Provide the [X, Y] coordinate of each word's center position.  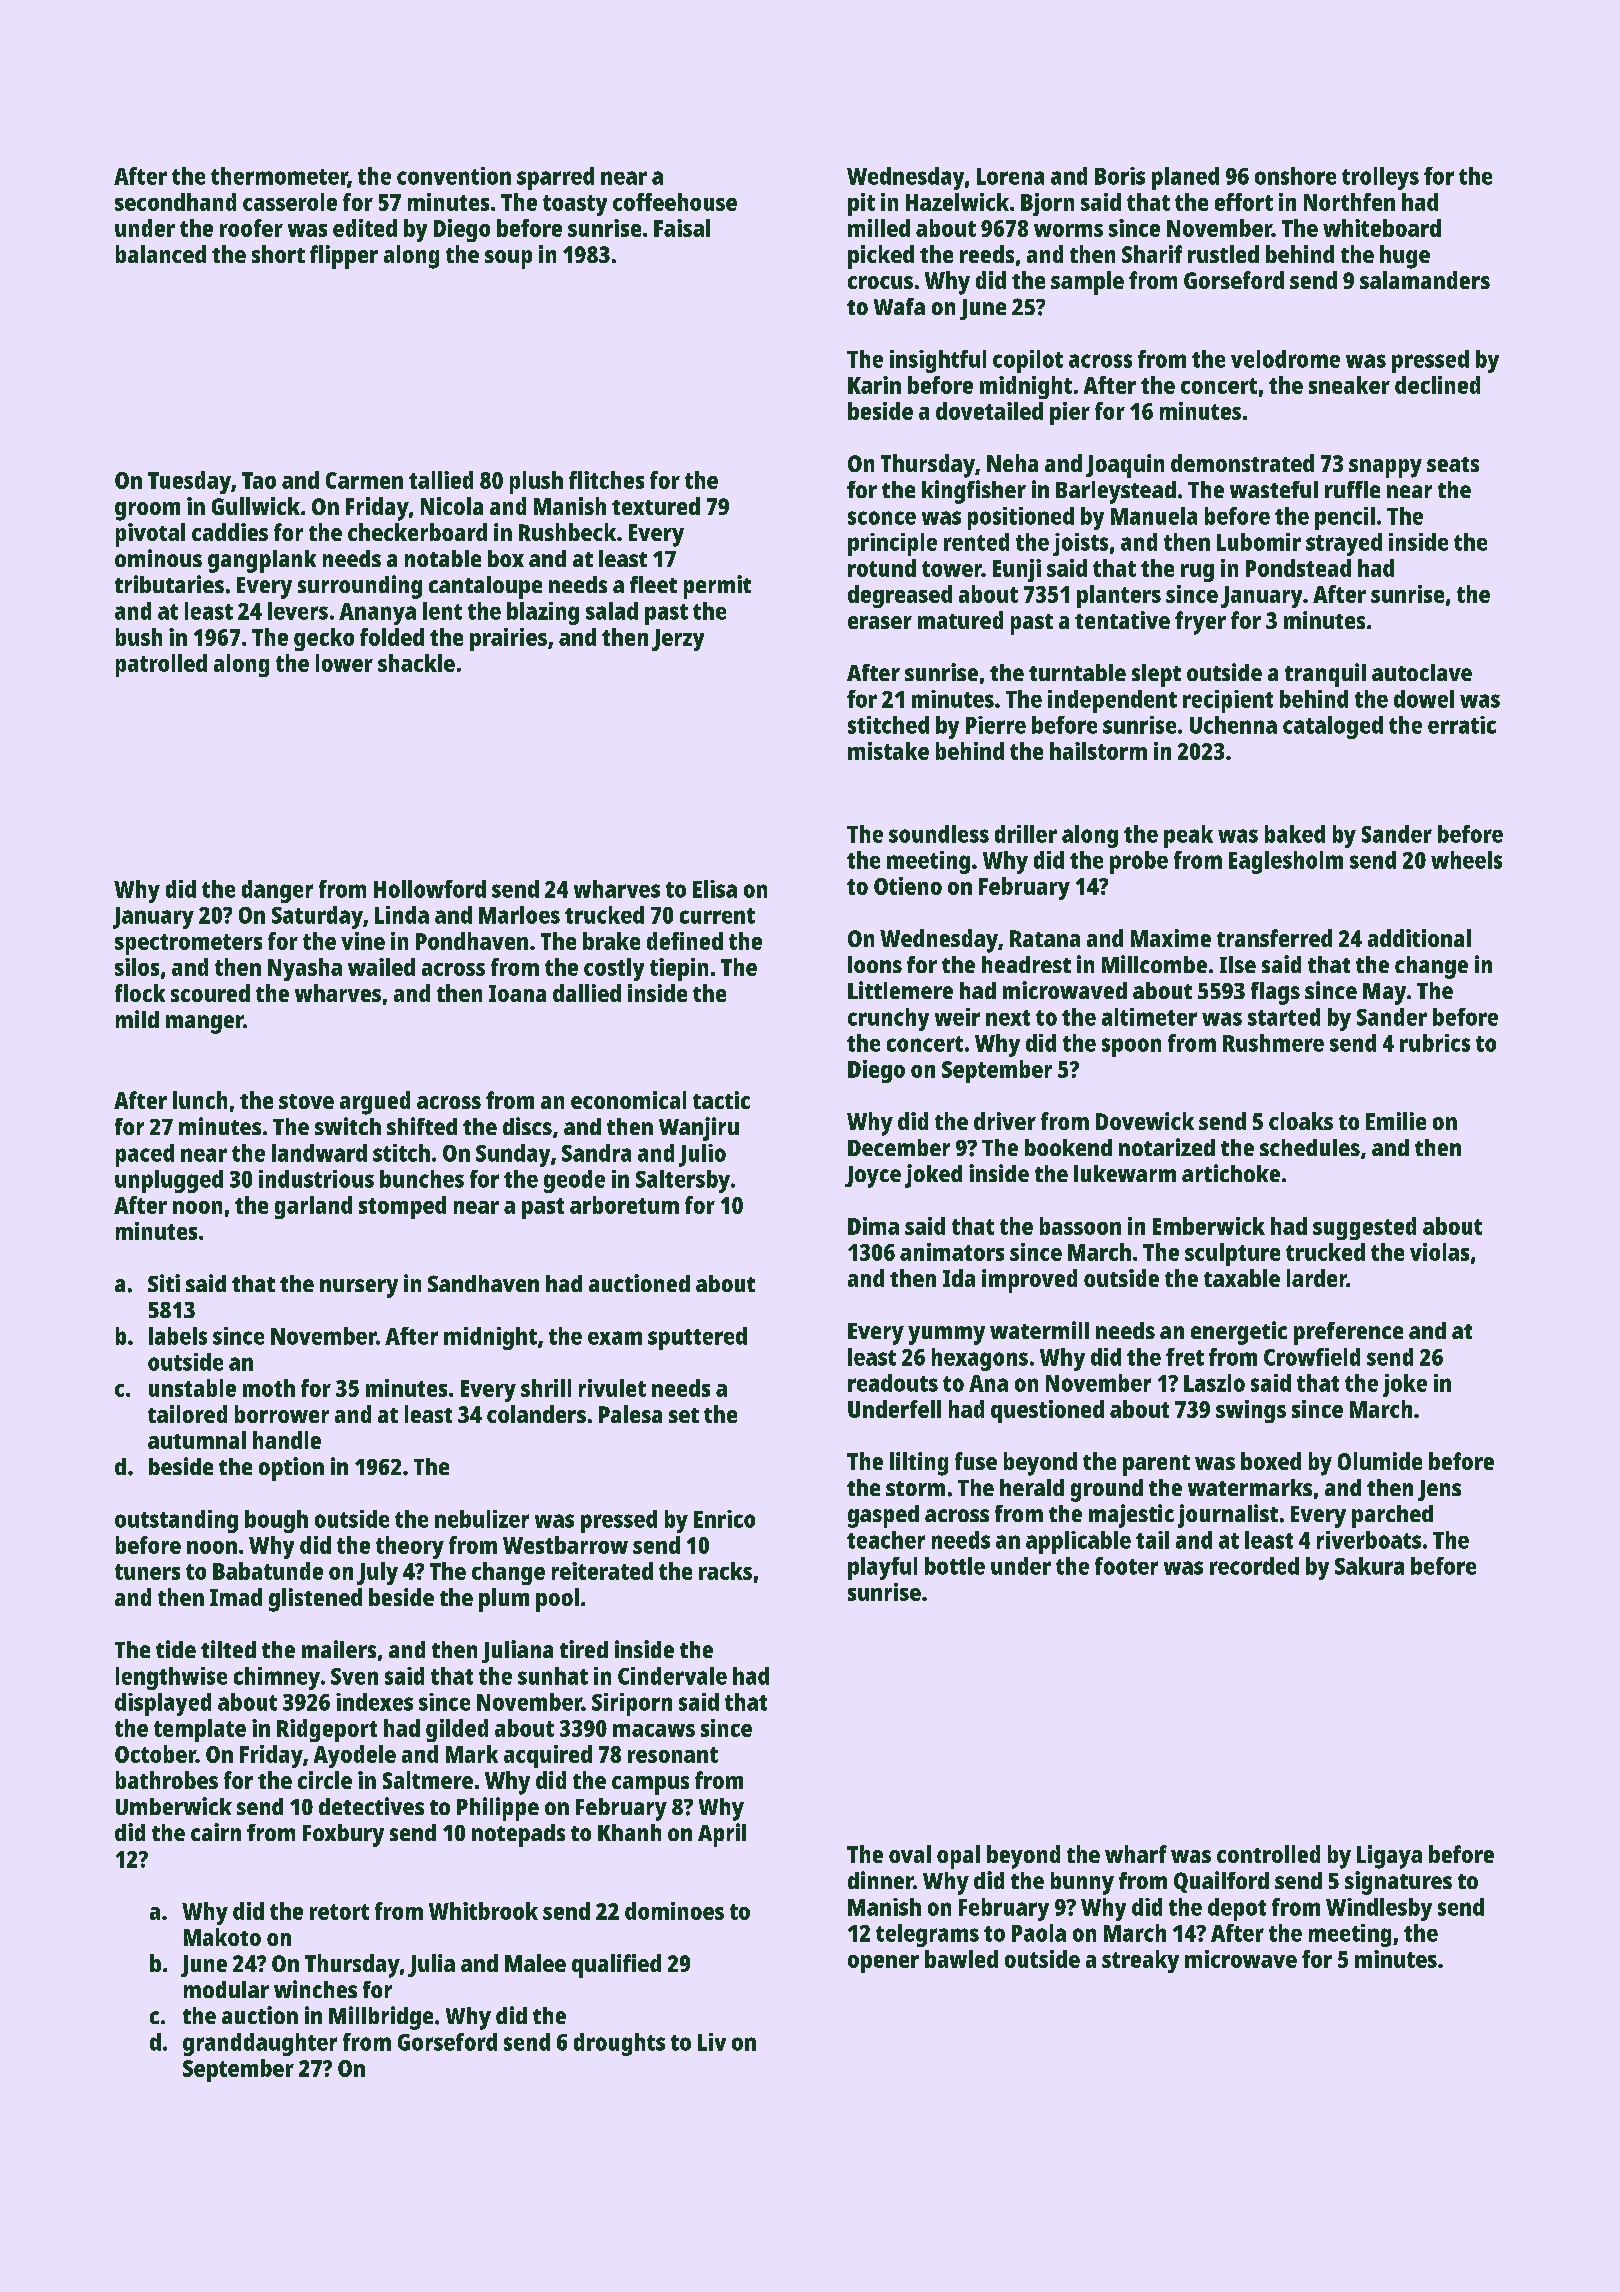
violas [1439, 1252]
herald [1032, 1487]
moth [269, 1388]
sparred [555, 178]
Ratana [1045, 938]
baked [1295, 834]
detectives [371, 1806]
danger [277, 891]
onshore [1295, 176]
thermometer [279, 177]
